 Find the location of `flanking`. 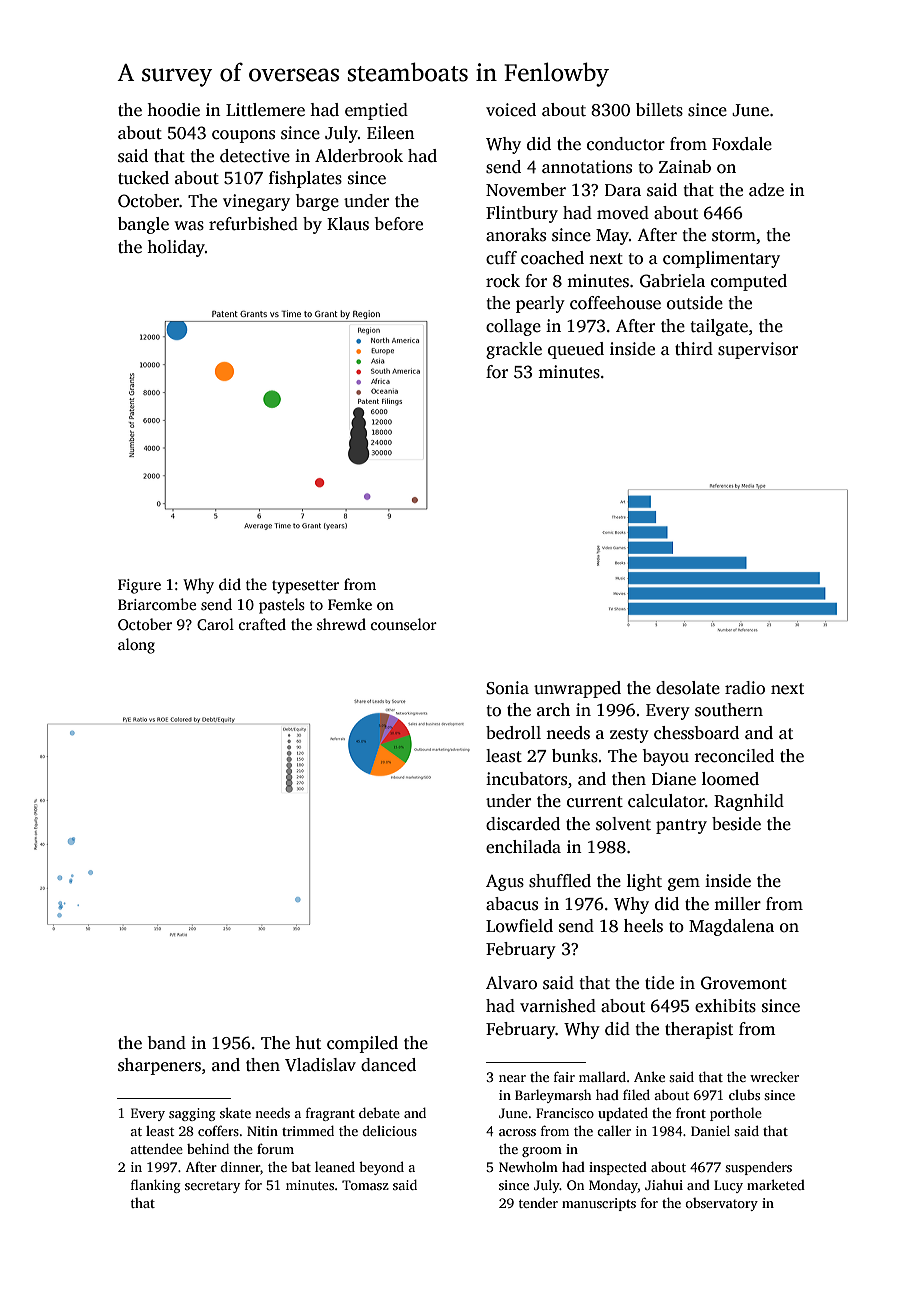

flanking is located at coordinates (155, 1186).
